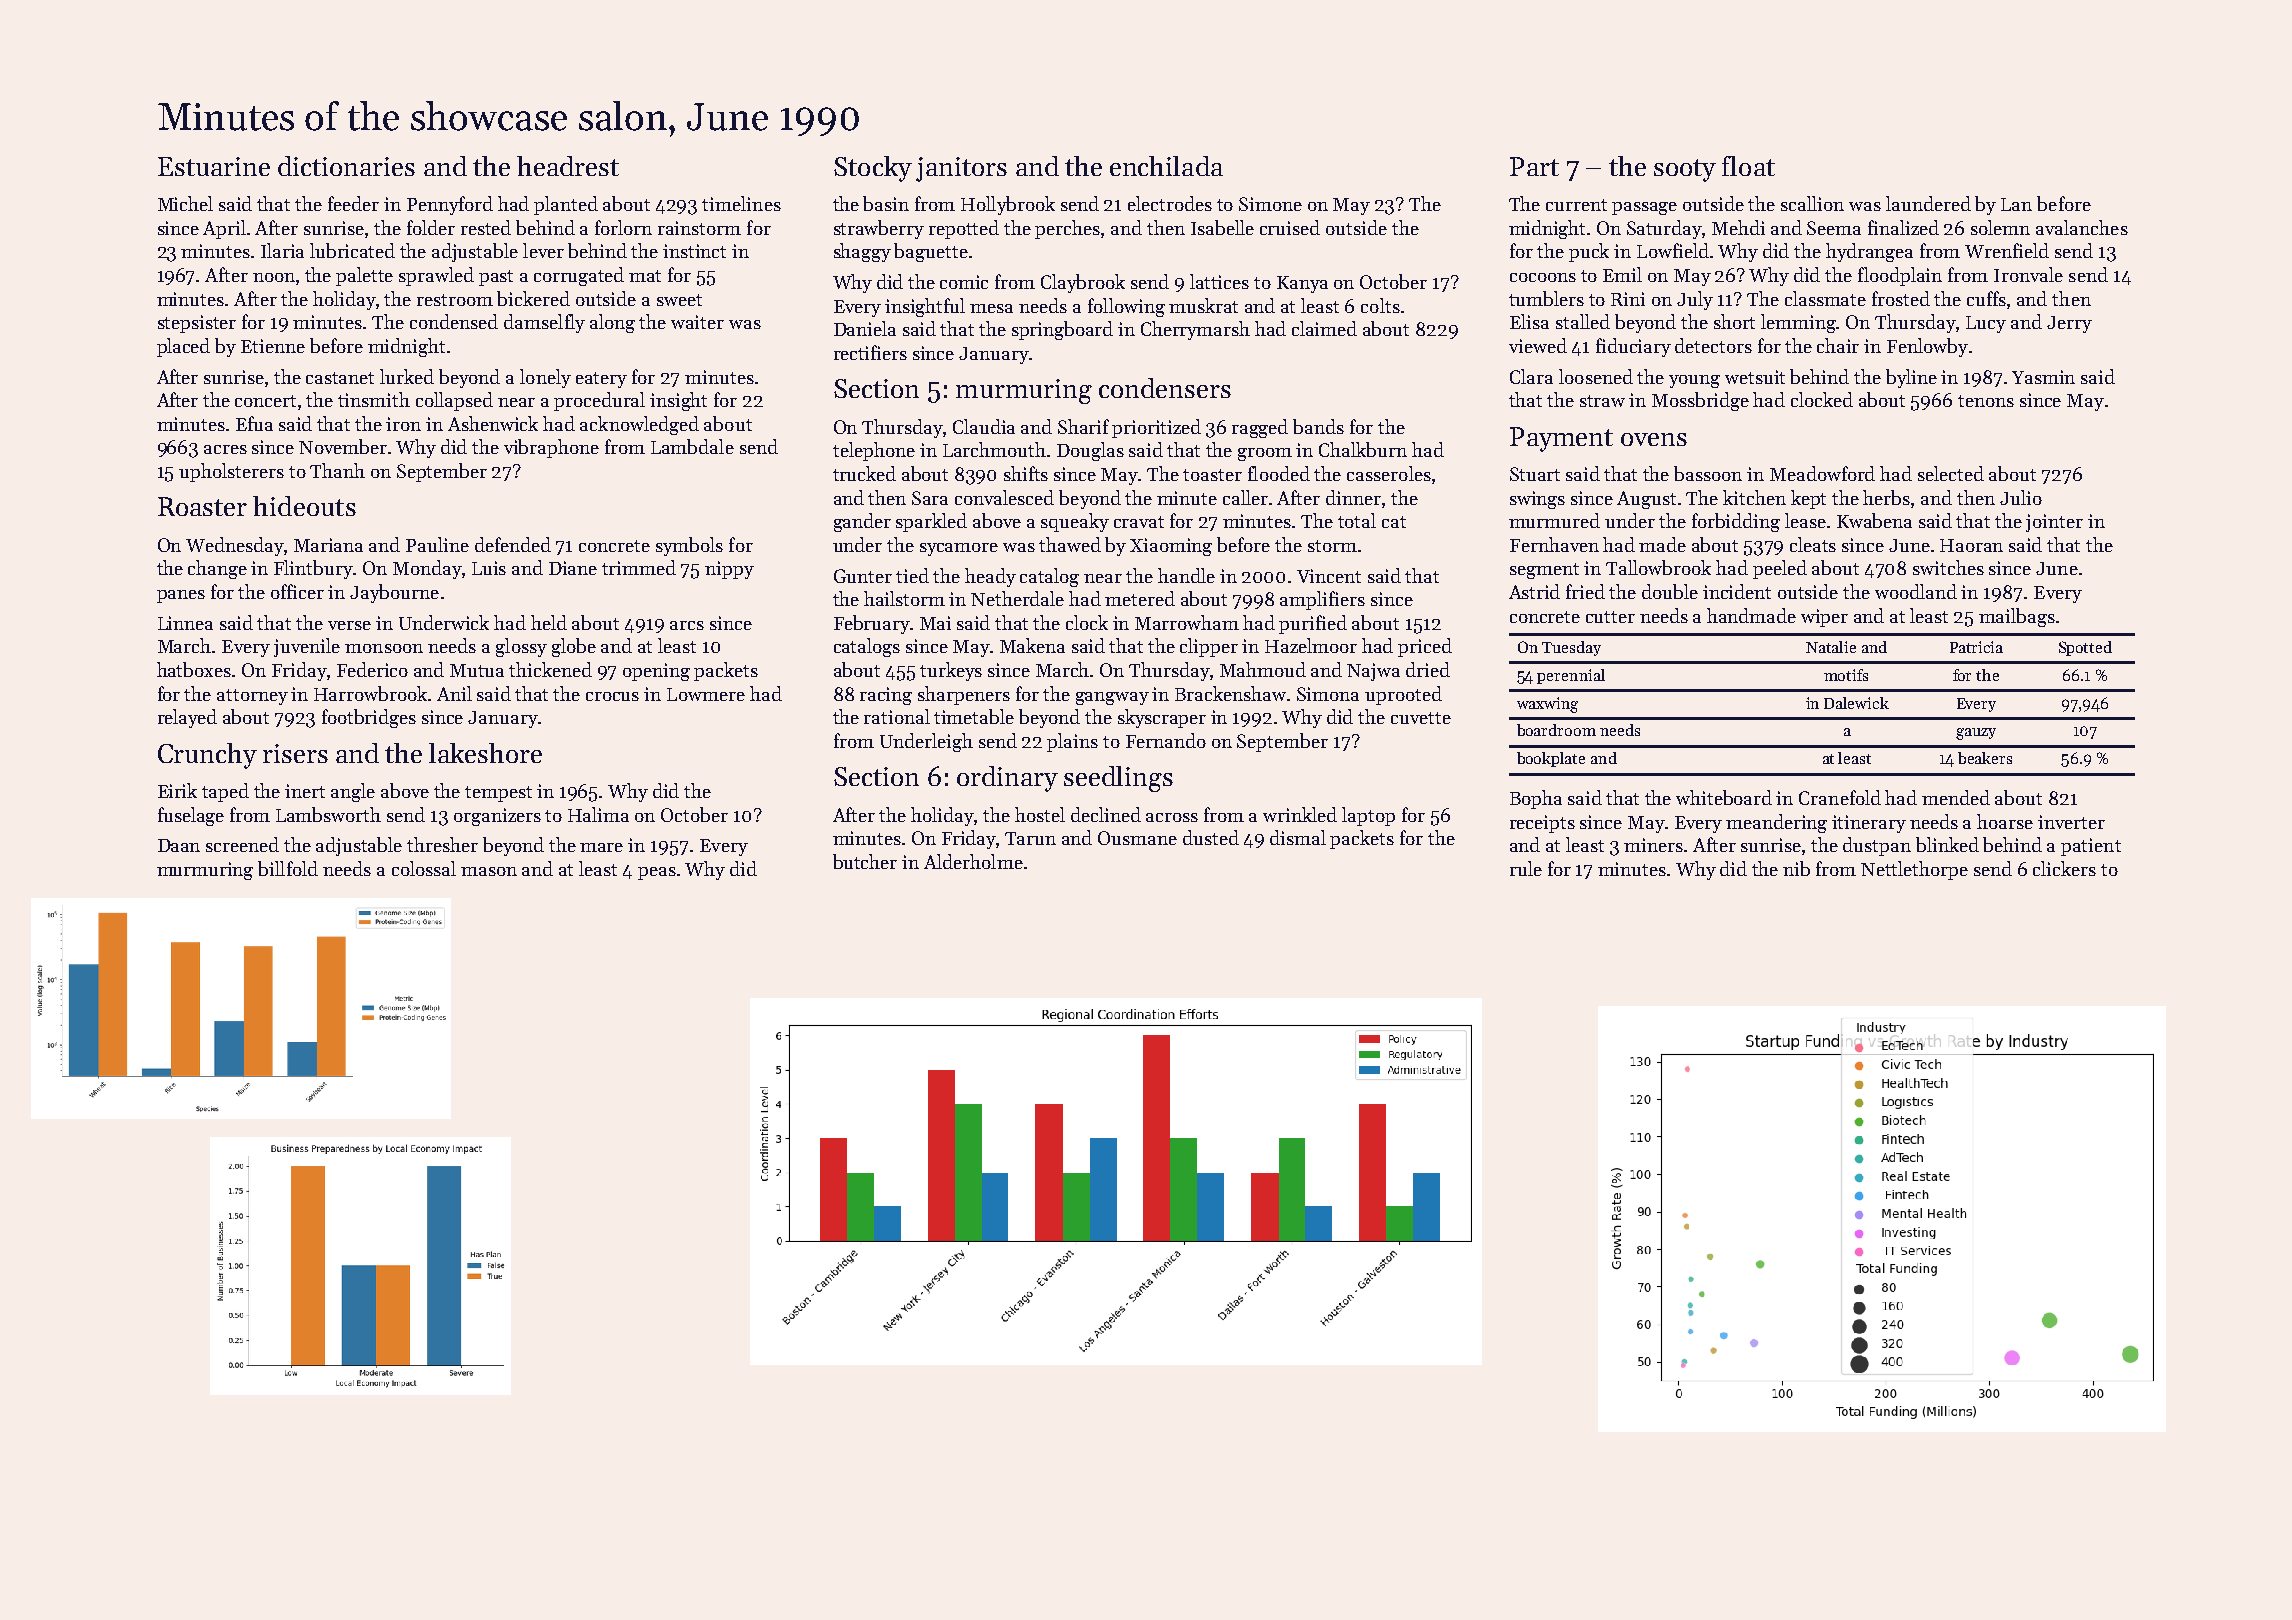 The width and height of the image is (2292, 1620). I want to click on mason, so click(489, 871).
